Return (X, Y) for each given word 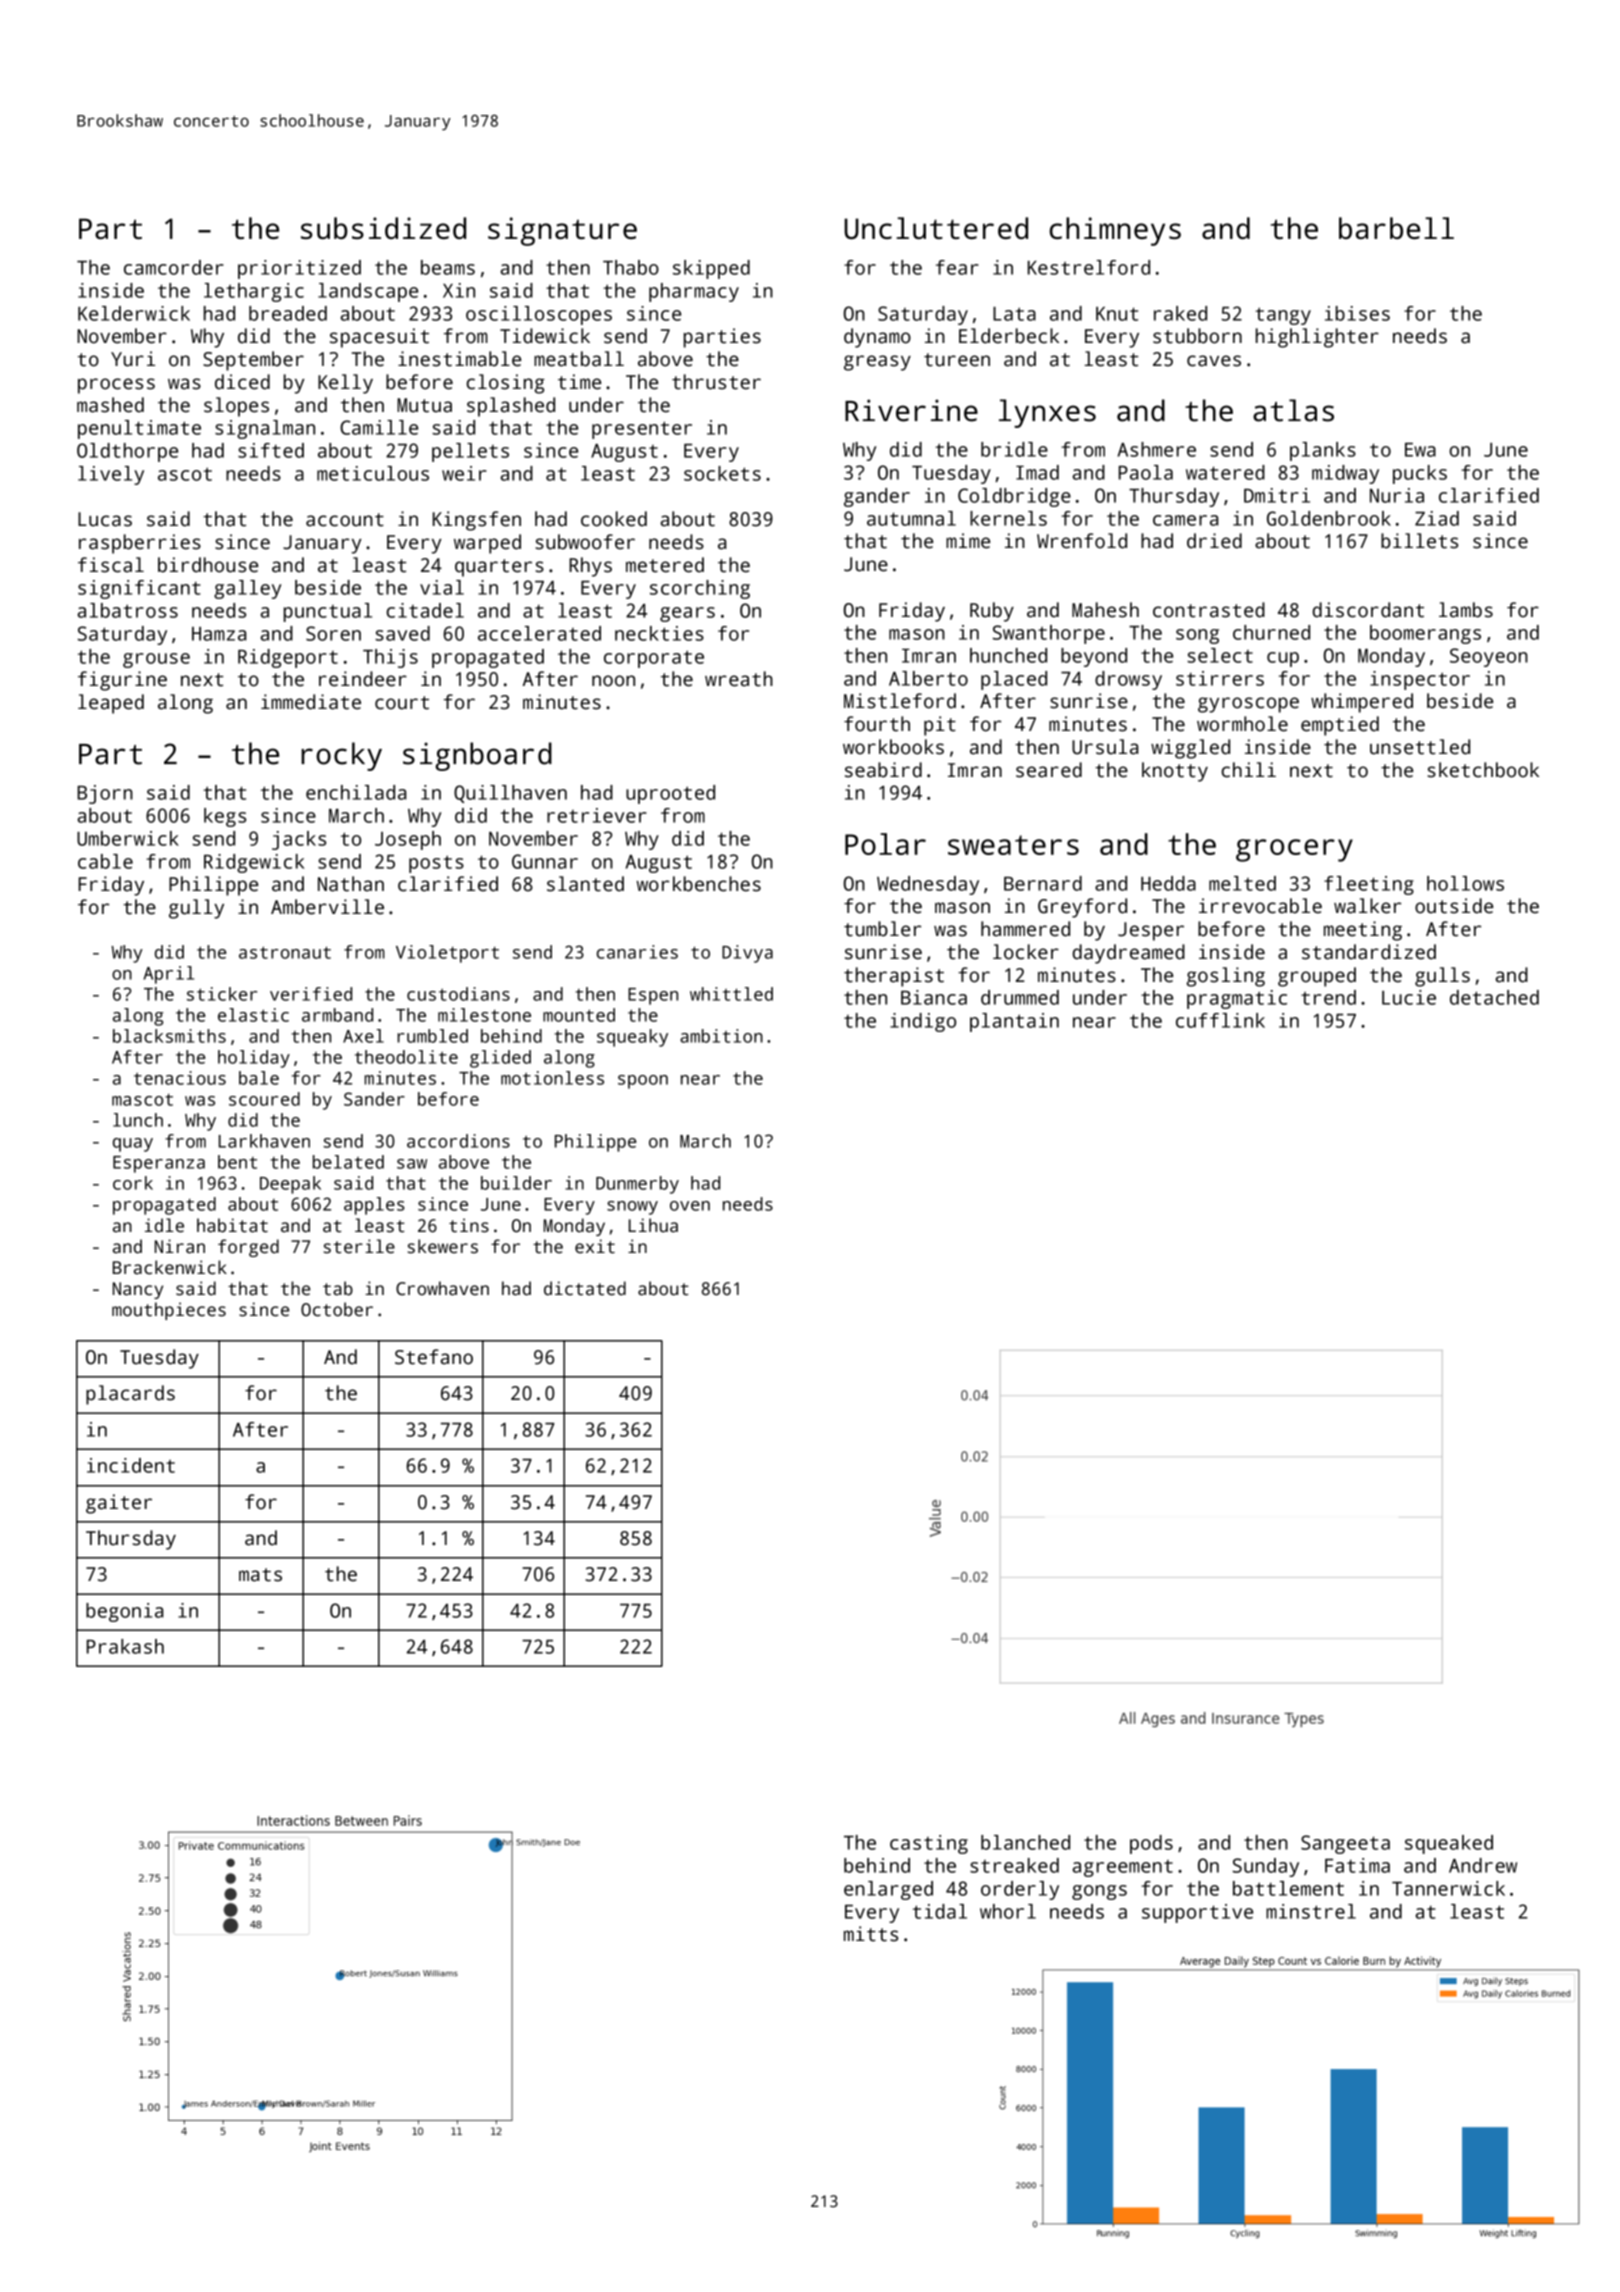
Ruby (992, 612)
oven (690, 1206)
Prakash (125, 1646)
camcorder (174, 267)
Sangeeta (1345, 1844)
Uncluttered (936, 228)
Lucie (1409, 997)
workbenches (698, 884)
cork (133, 1183)
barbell (1396, 228)
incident (131, 1465)
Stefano (434, 1357)
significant (139, 589)
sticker (222, 994)
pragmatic (1237, 999)
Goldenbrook (1329, 518)
